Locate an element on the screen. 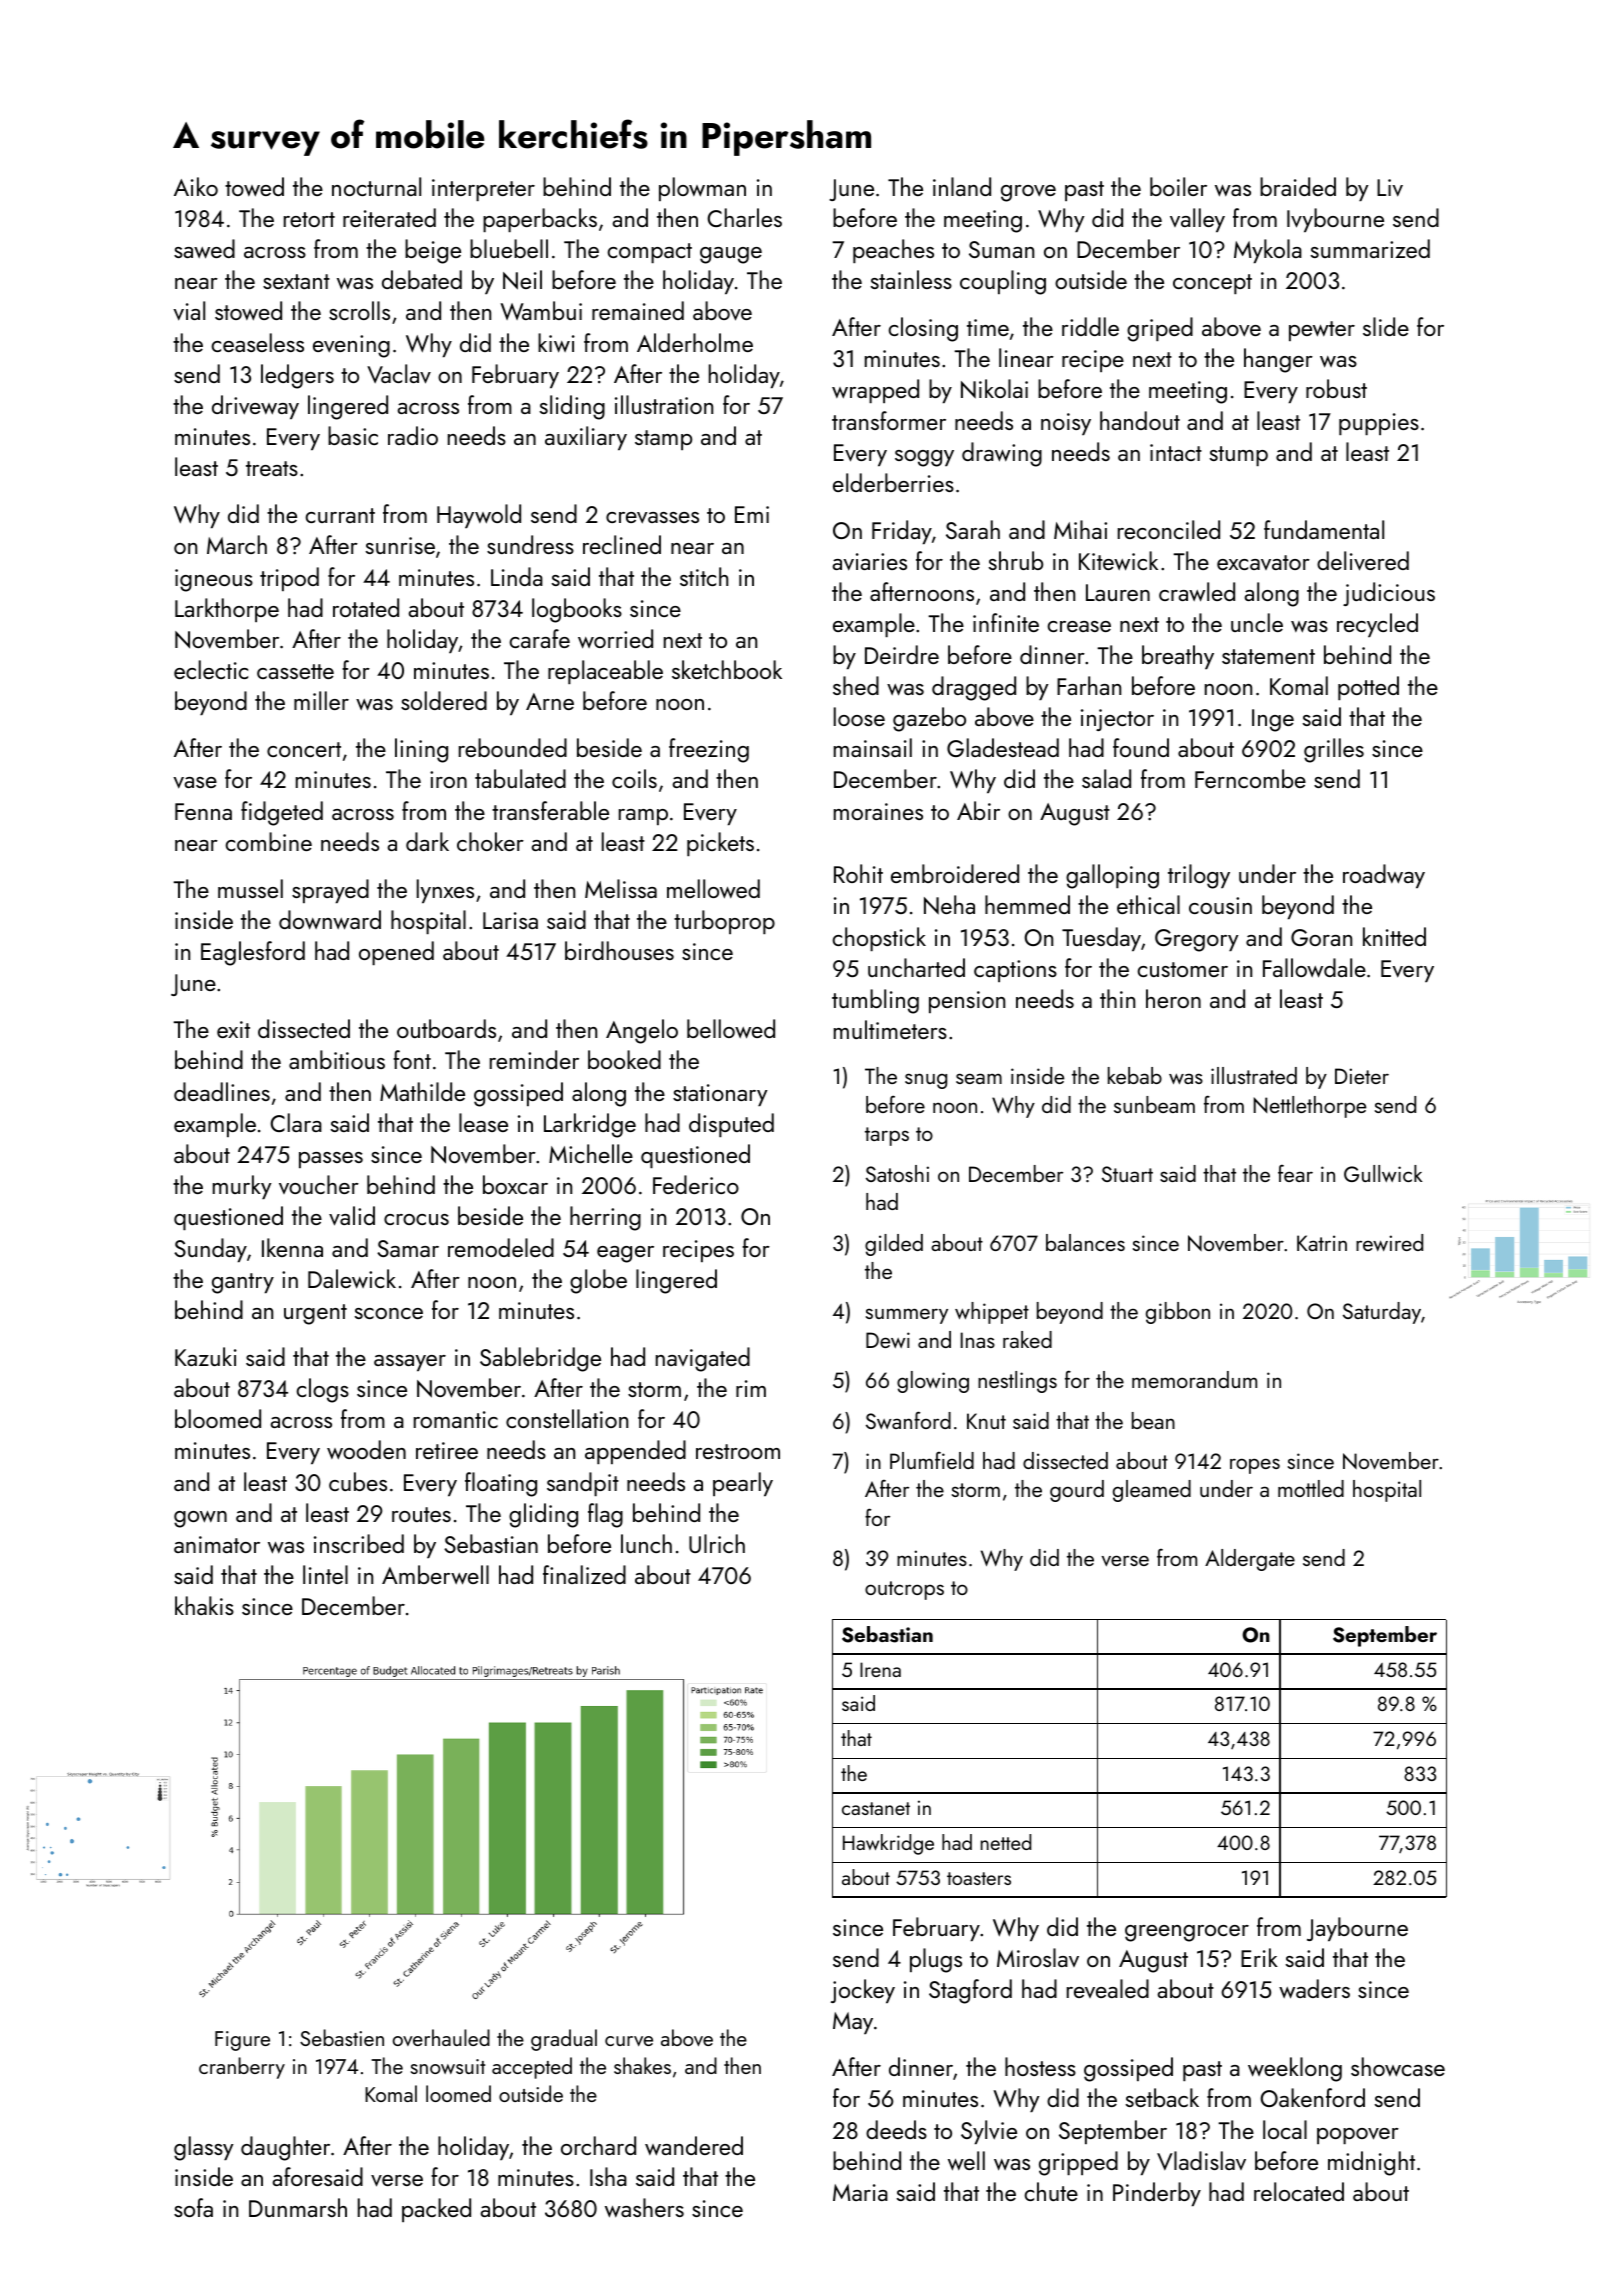 Image resolution: width=1620 pixels, height=2292 pixels. Katrin is located at coordinates (1322, 1243).
